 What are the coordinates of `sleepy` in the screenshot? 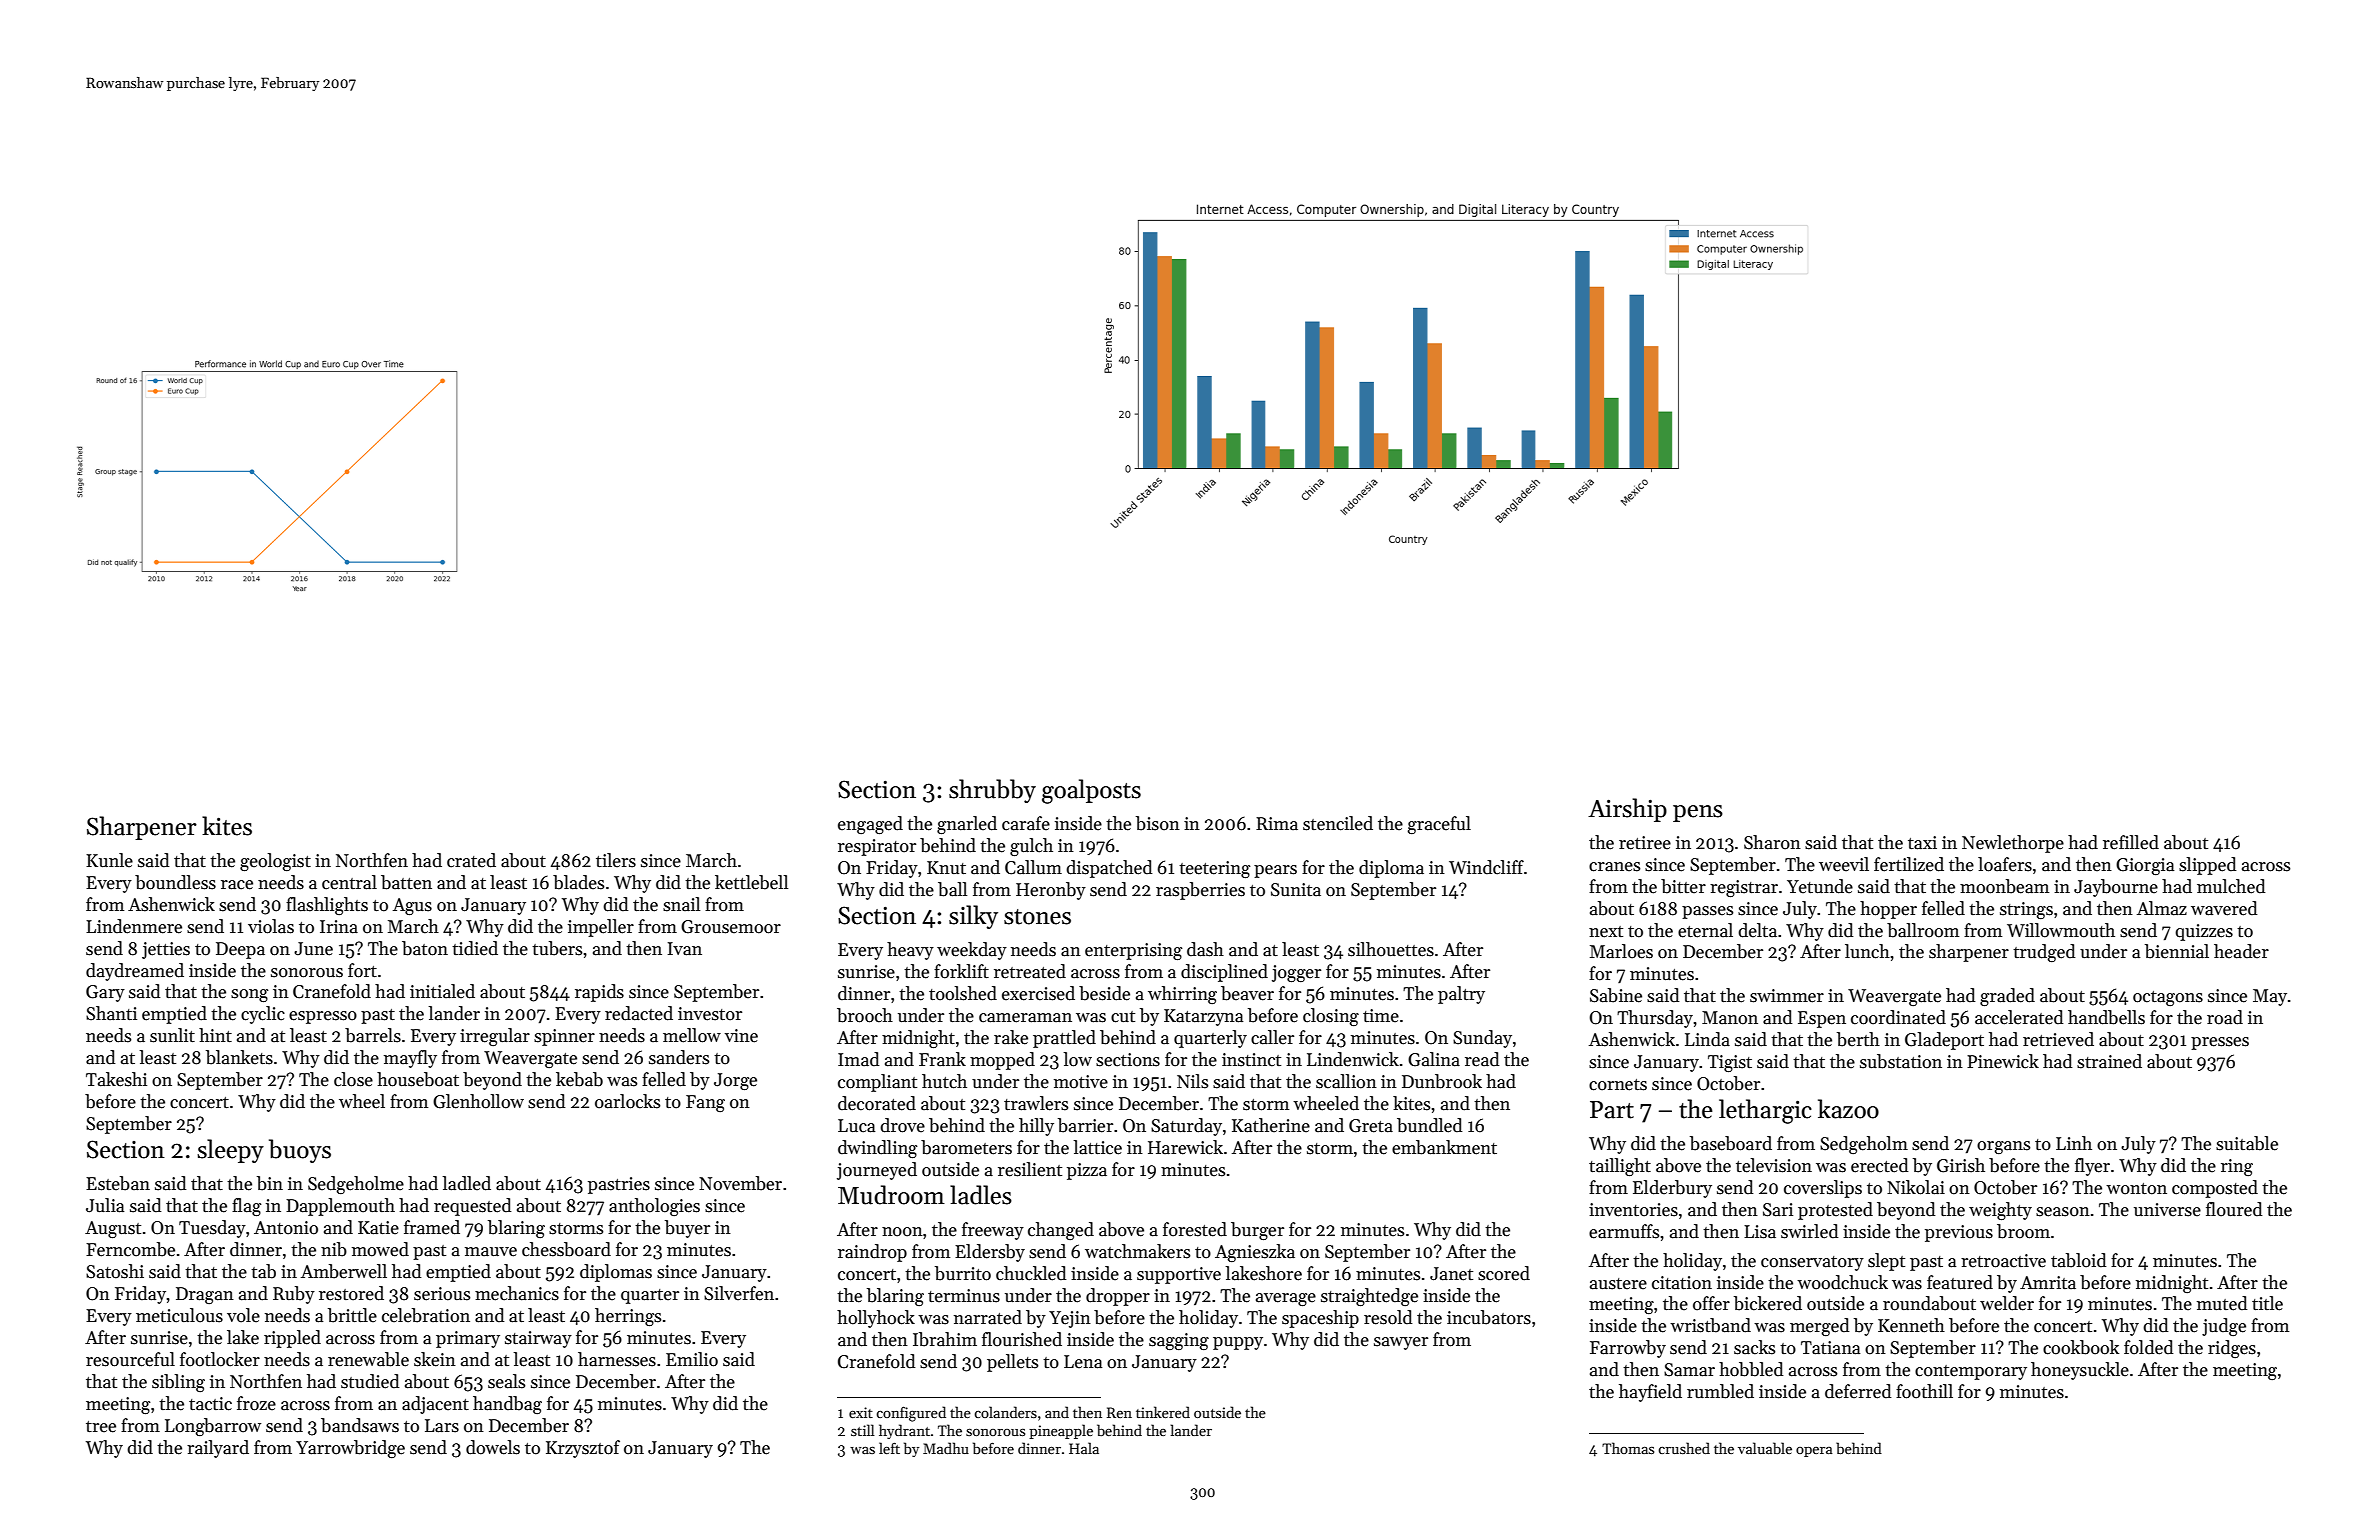 It's located at (230, 1151).
